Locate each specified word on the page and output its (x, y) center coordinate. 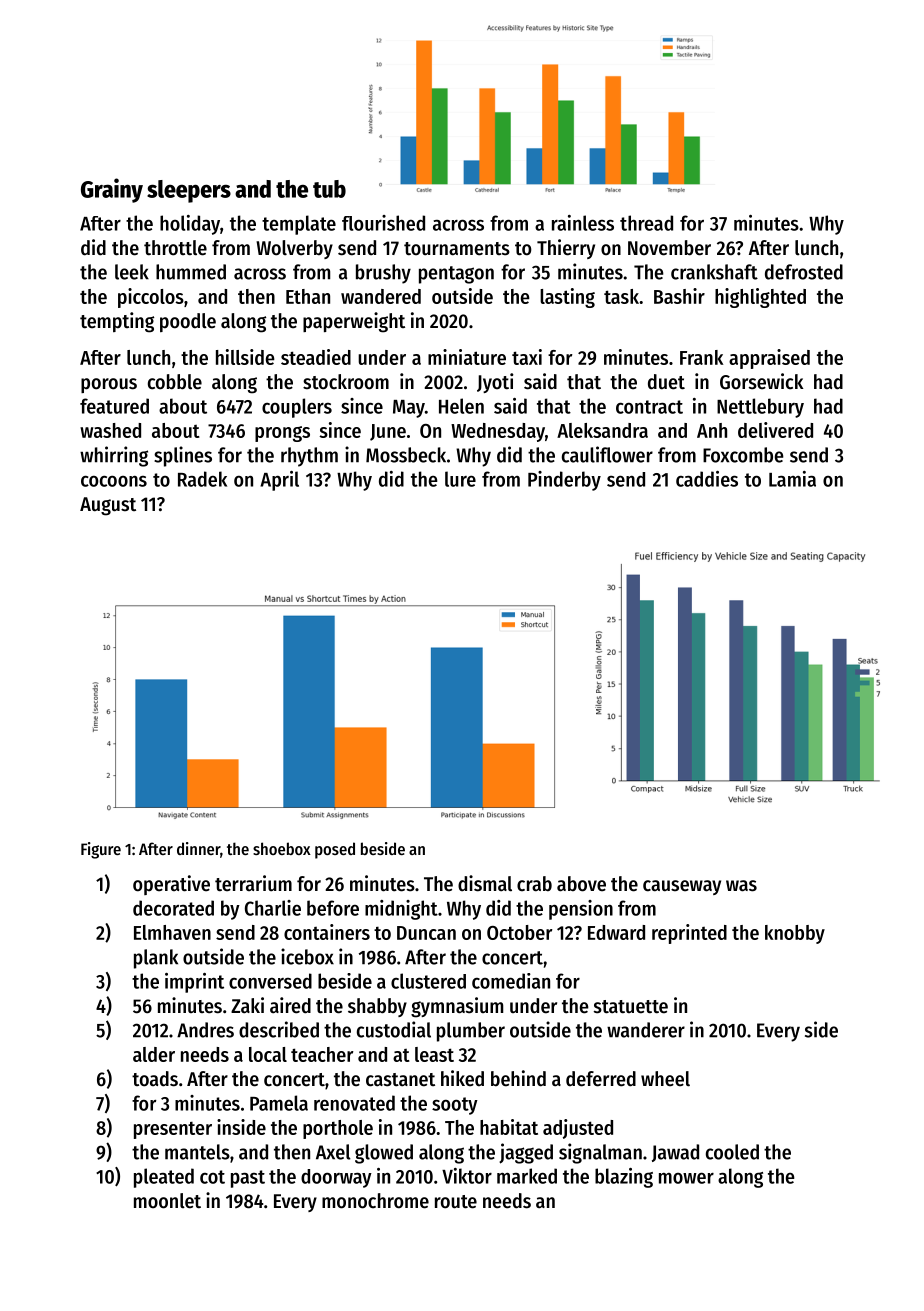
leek (132, 272)
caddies (707, 479)
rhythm (309, 457)
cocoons (114, 481)
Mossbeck (406, 455)
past (248, 1179)
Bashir (679, 296)
